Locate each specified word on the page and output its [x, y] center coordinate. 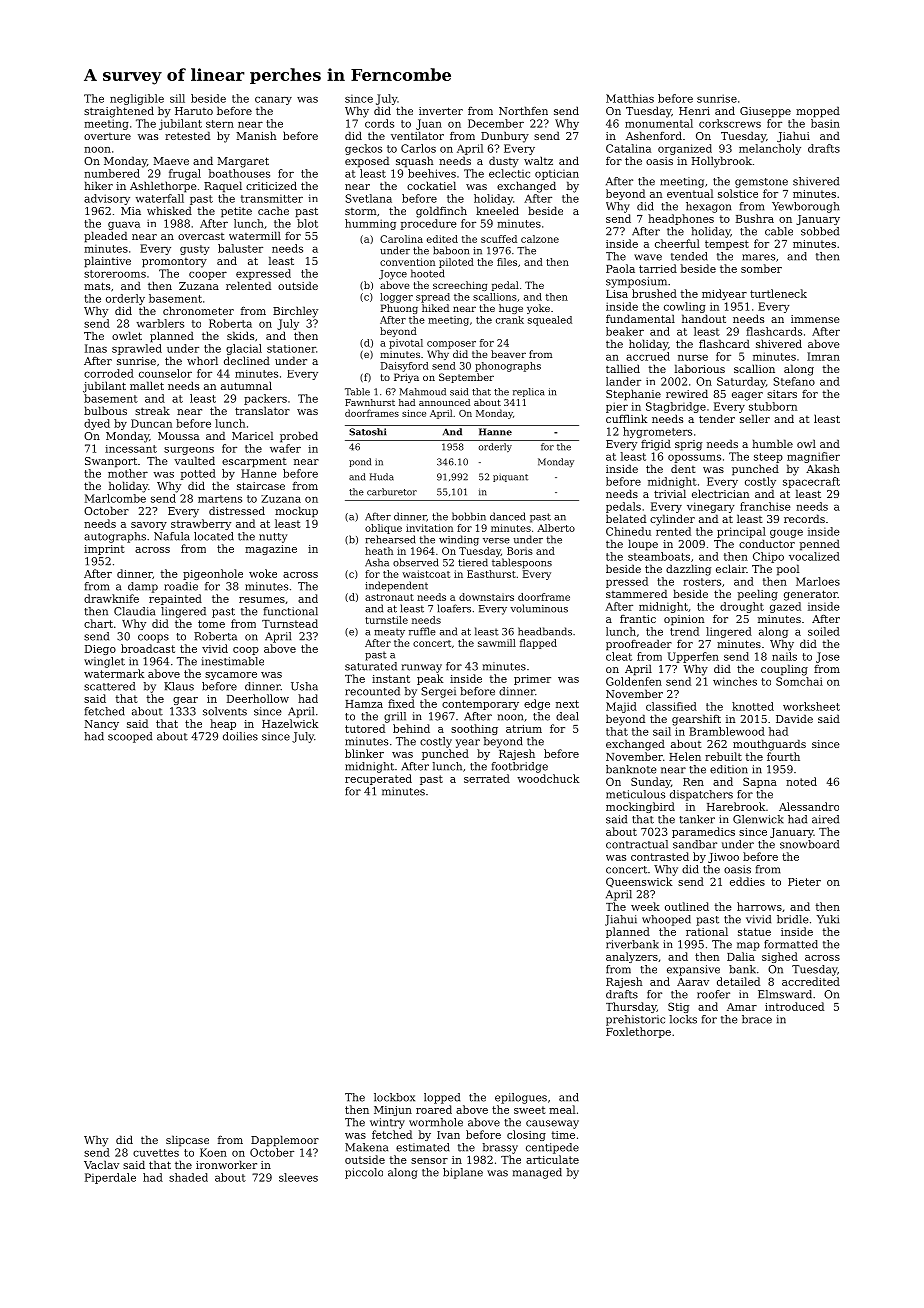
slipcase [187, 1141]
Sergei [438, 692]
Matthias [630, 98]
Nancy [101, 725]
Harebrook [736, 806]
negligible [137, 99]
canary [273, 100]
